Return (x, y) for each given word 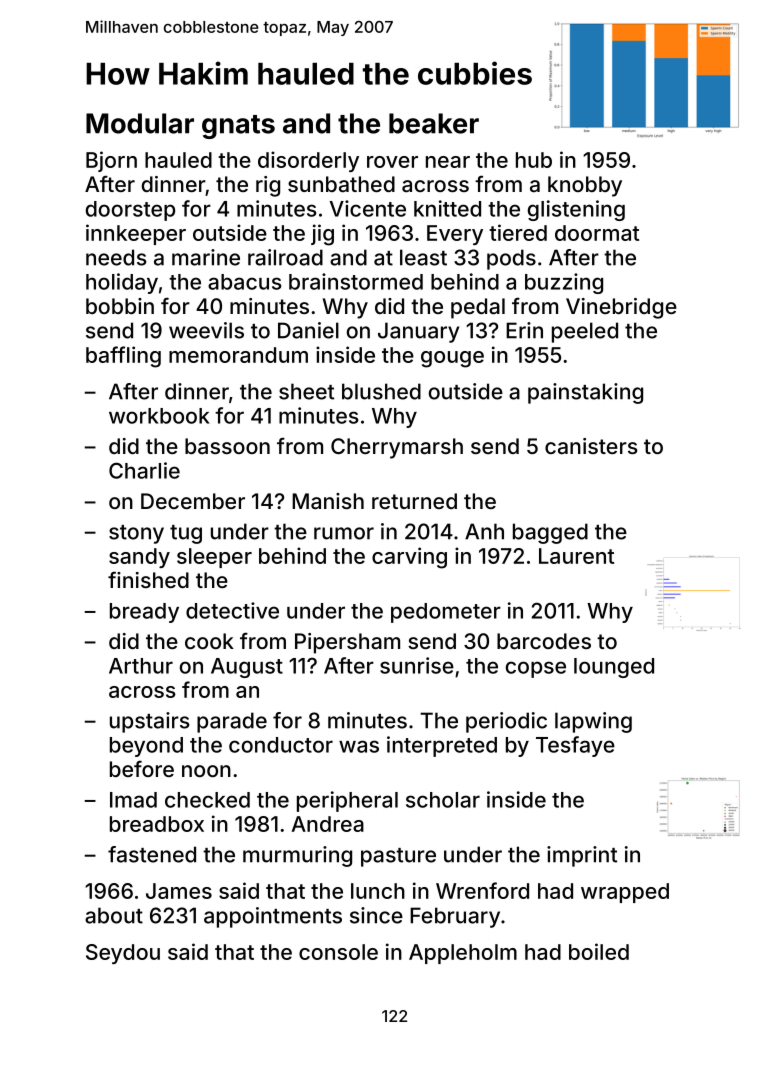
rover (392, 162)
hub (534, 160)
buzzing (564, 283)
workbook (159, 416)
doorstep (130, 211)
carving (409, 558)
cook (209, 641)
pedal (478, 308)
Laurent (576, 556)
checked (207, 800)
